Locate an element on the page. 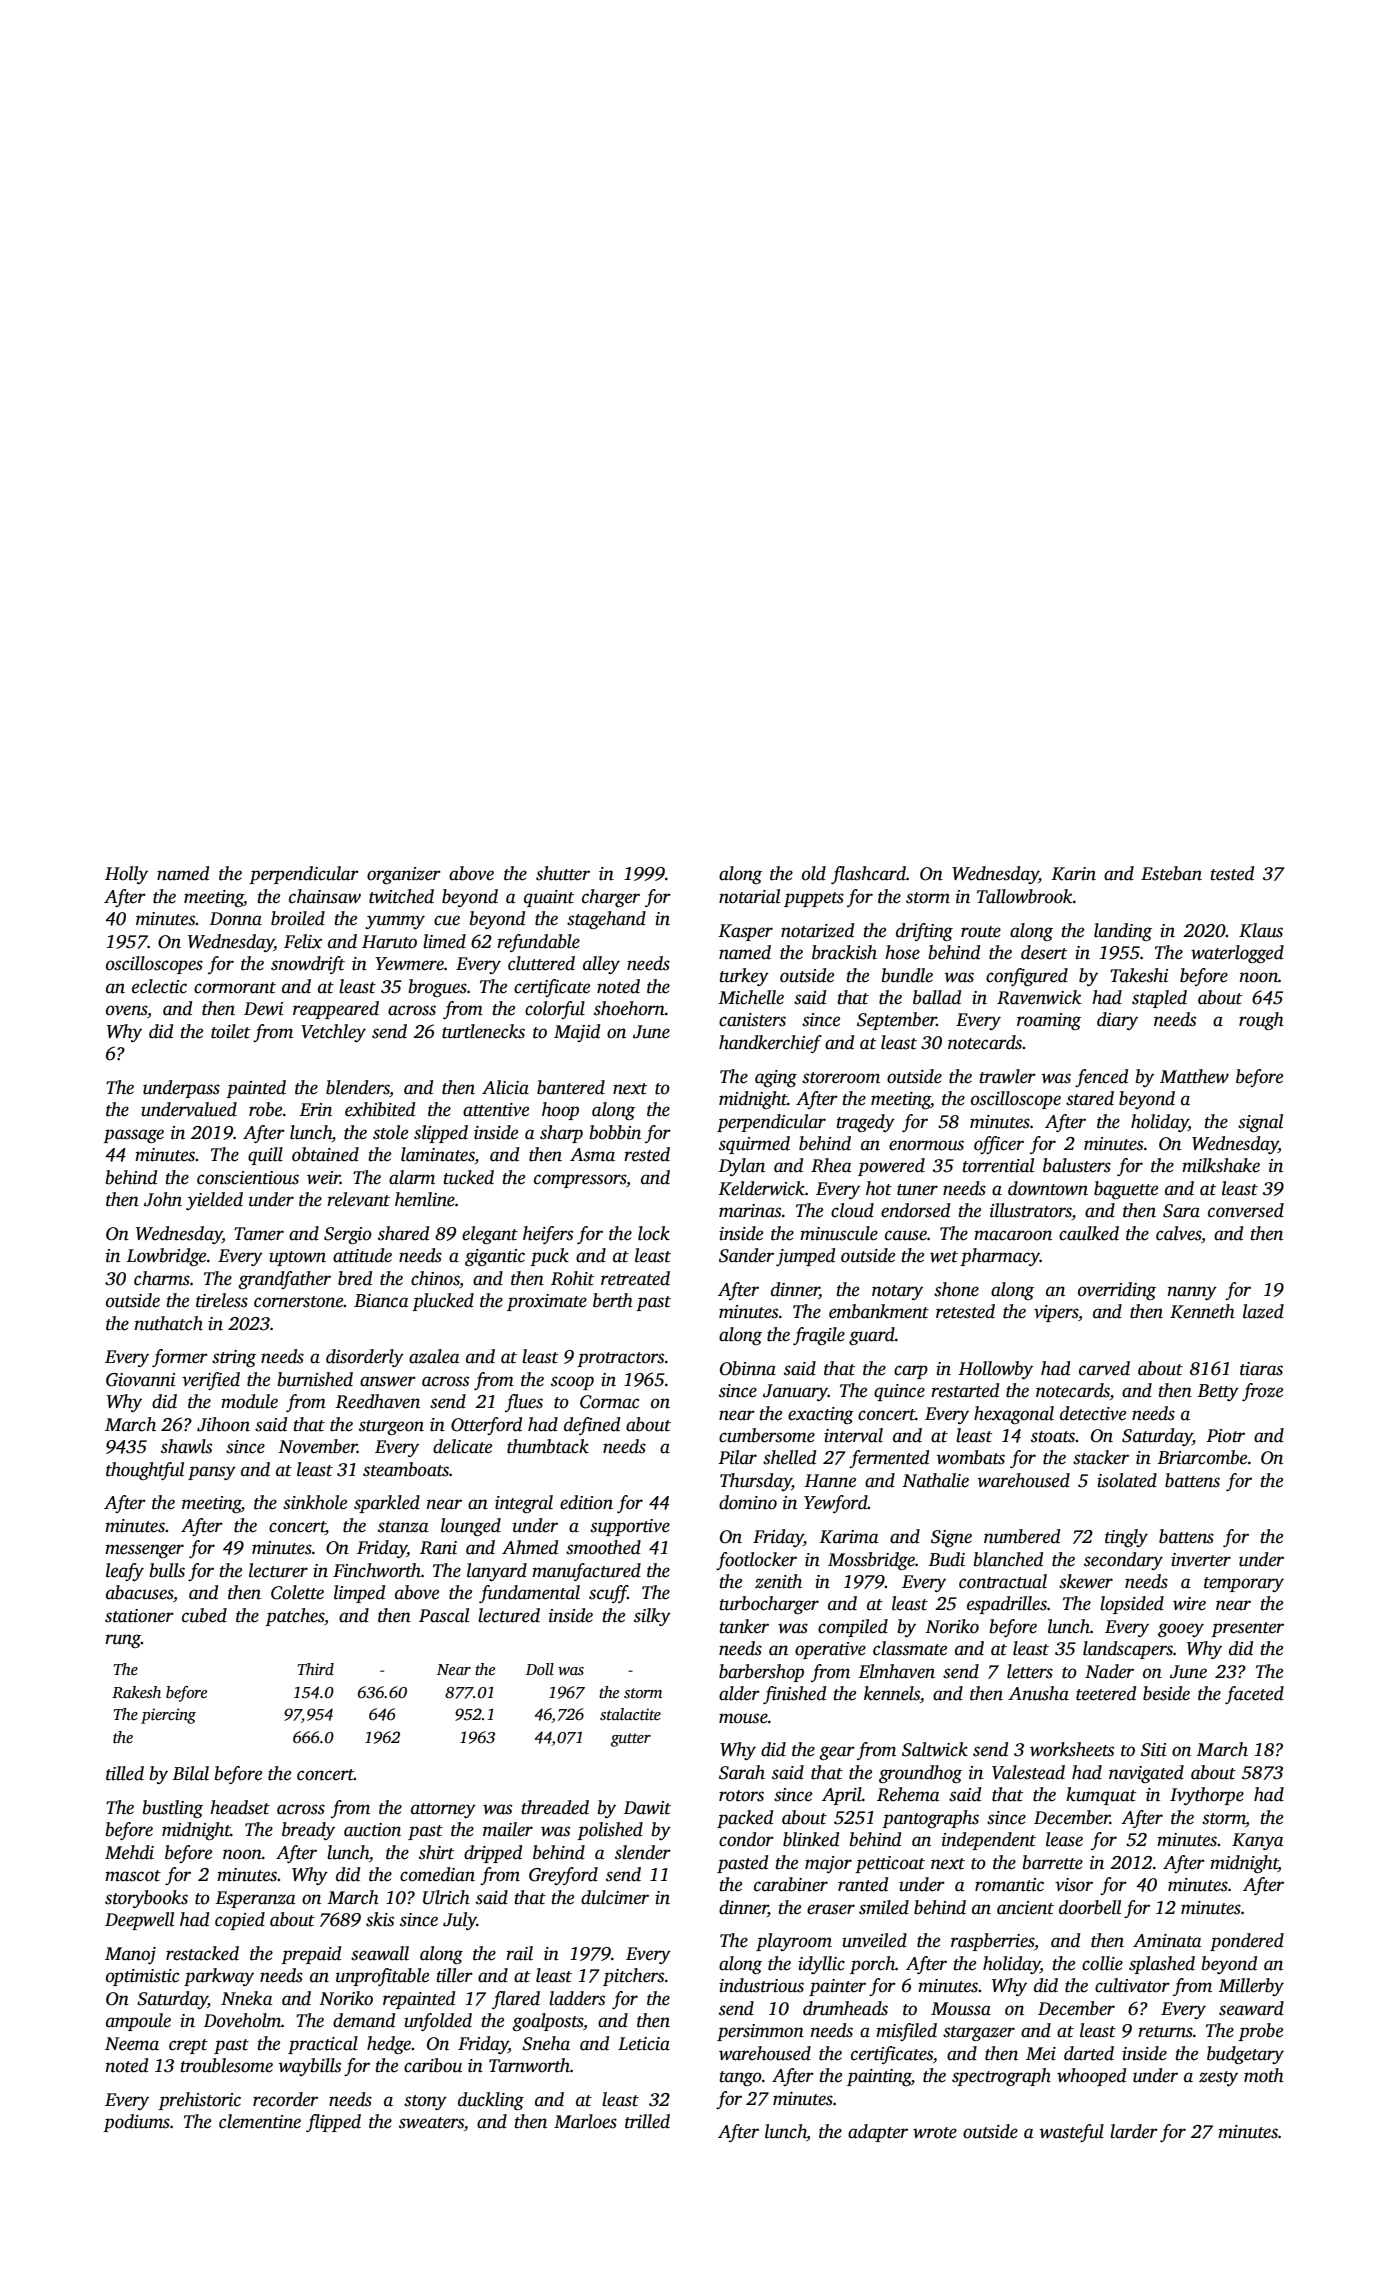  carved is located at coordinates (1104, 1368).
